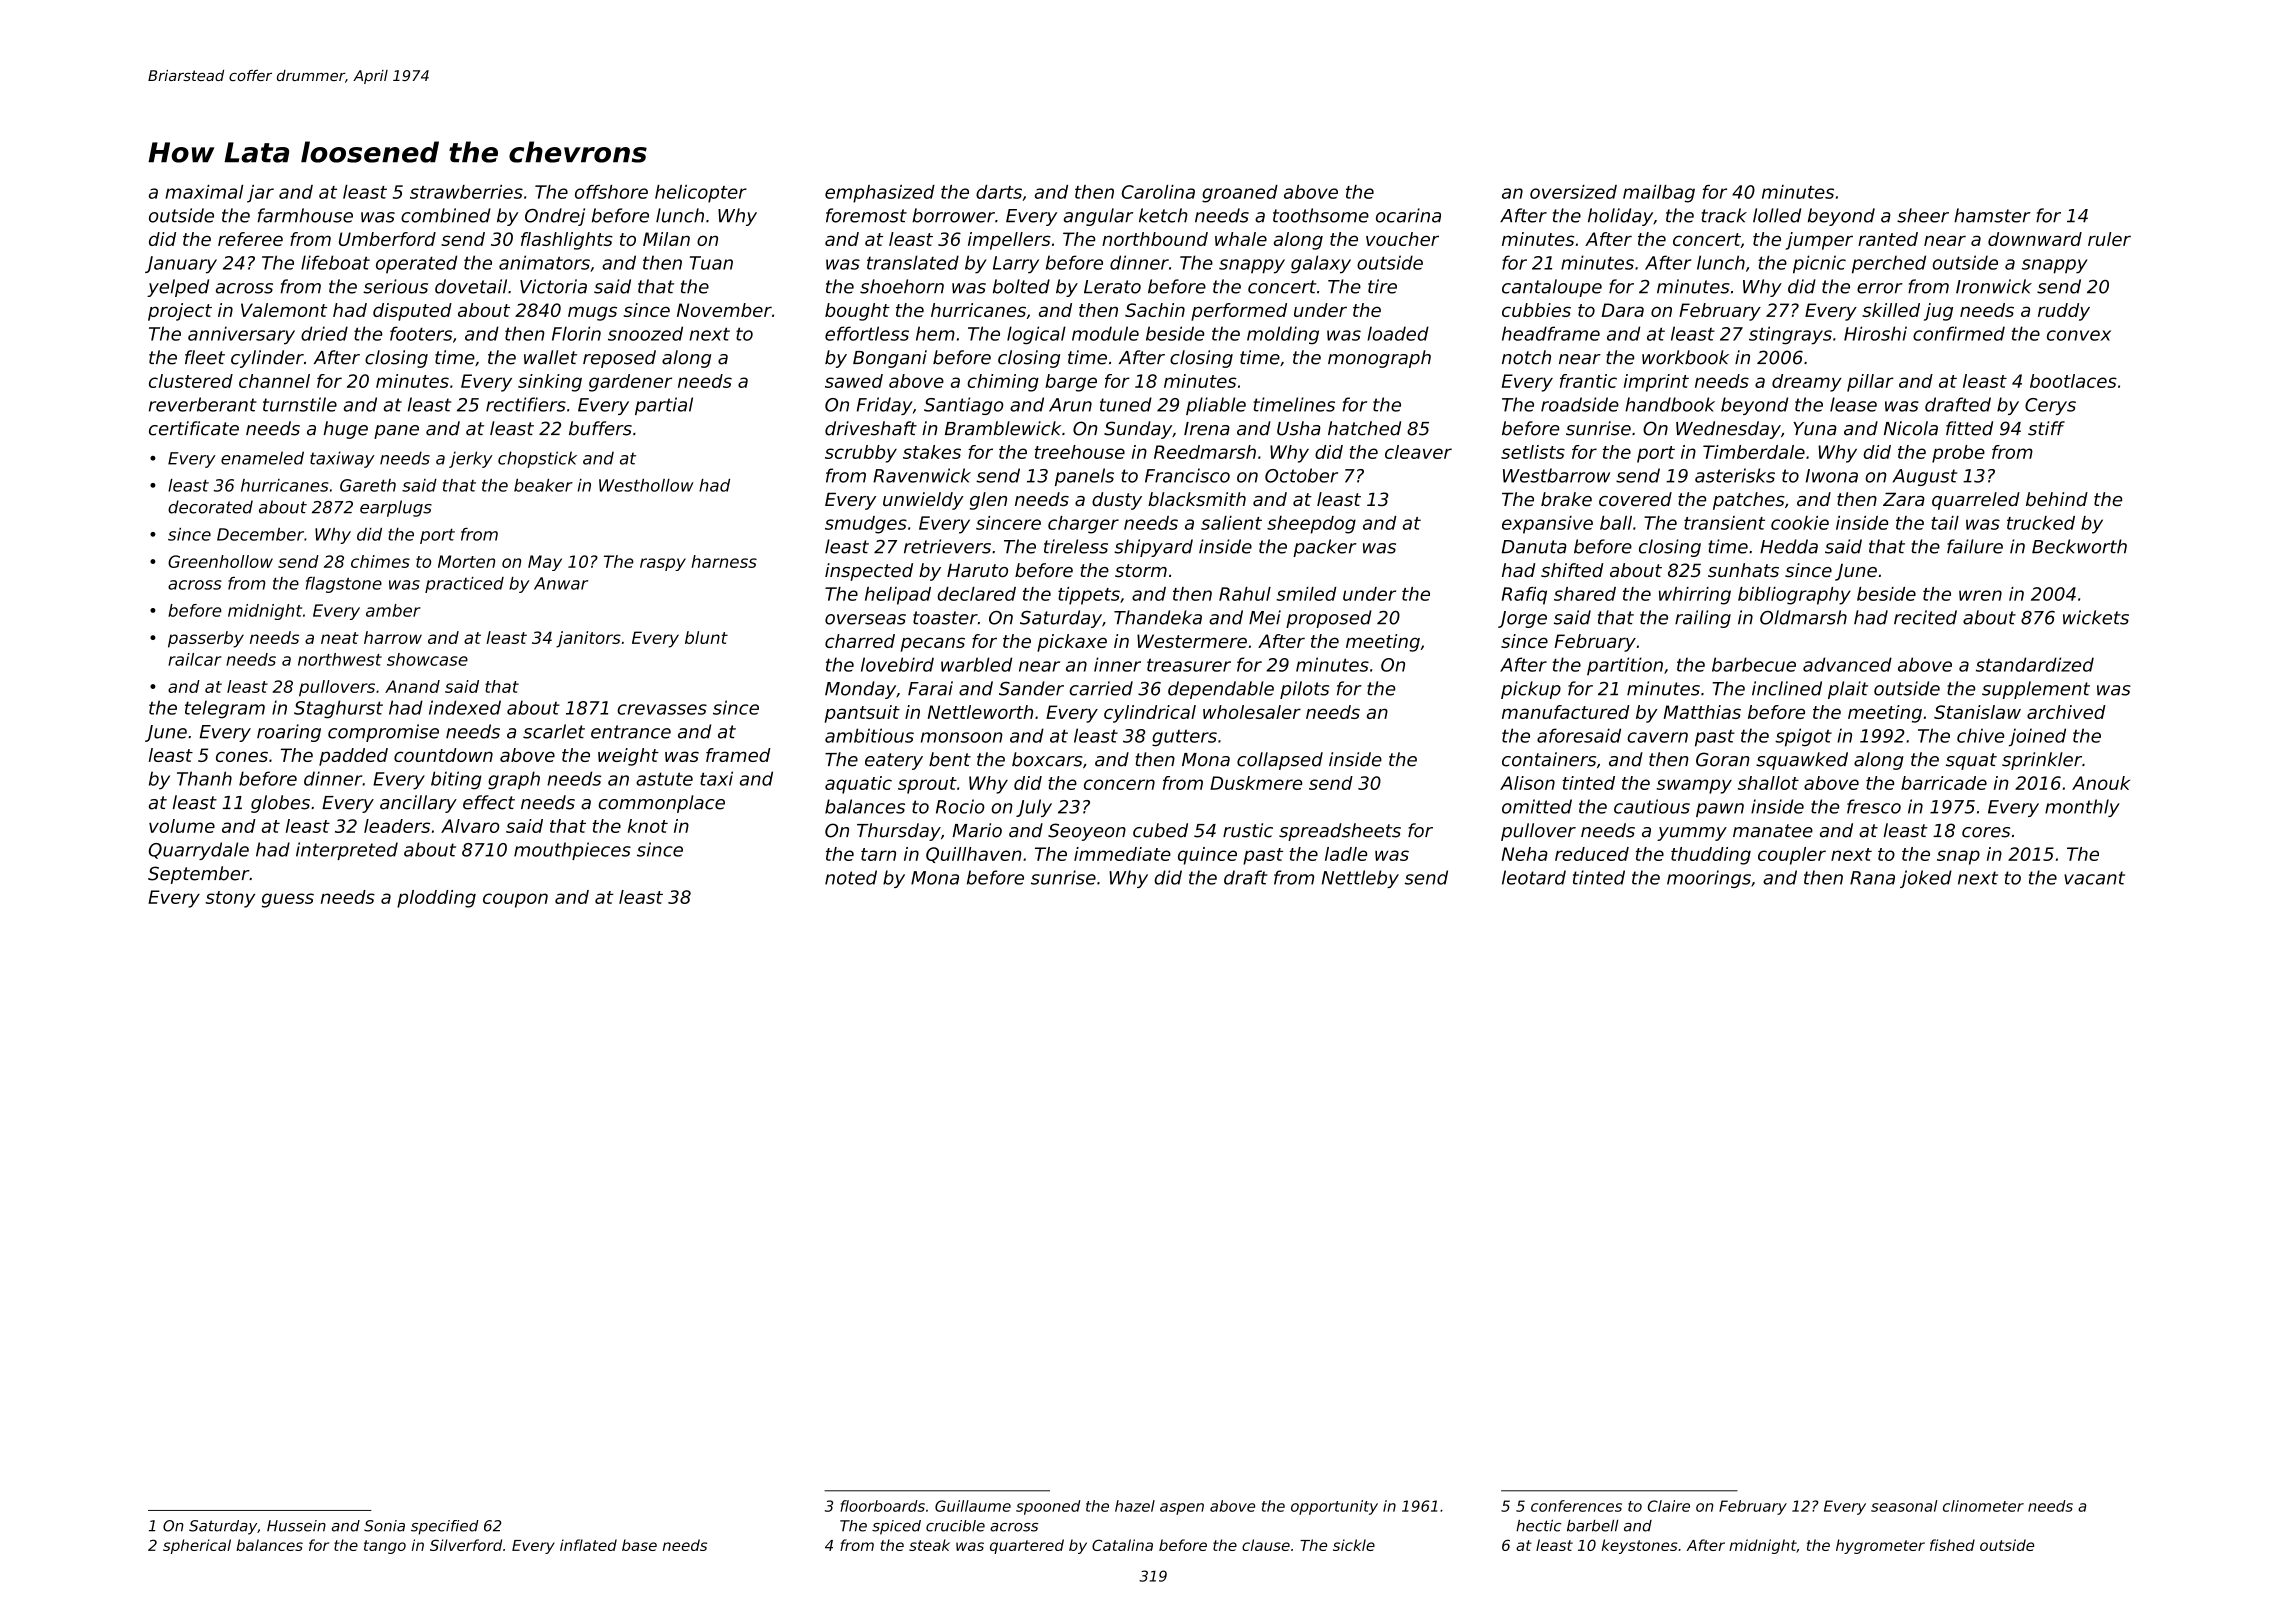 The height and width of the screenshot is (1612, 2279). I want to click on noted, so click(851, 877).
